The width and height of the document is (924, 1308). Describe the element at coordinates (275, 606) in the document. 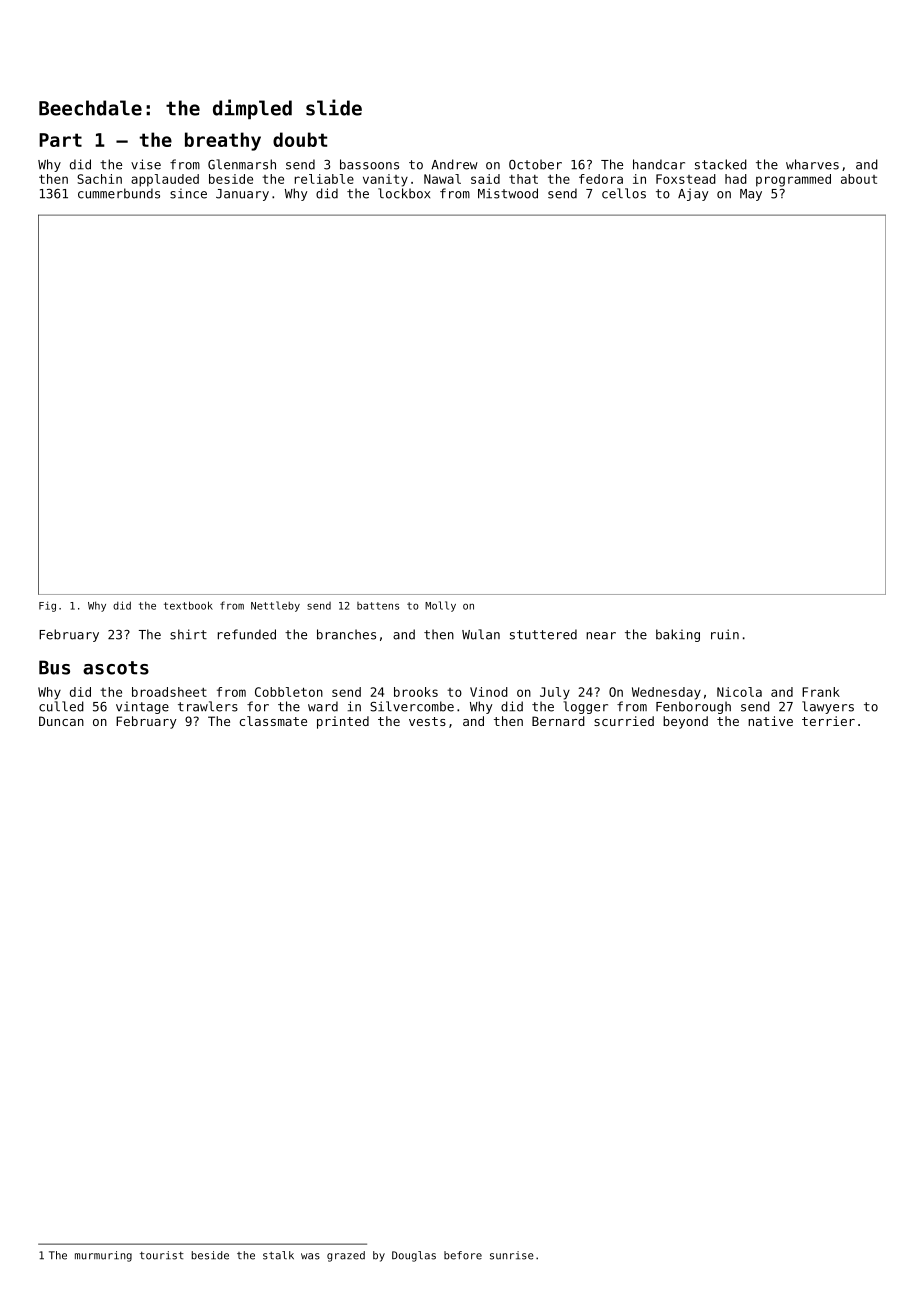

I see `Nettleby` at that location.
